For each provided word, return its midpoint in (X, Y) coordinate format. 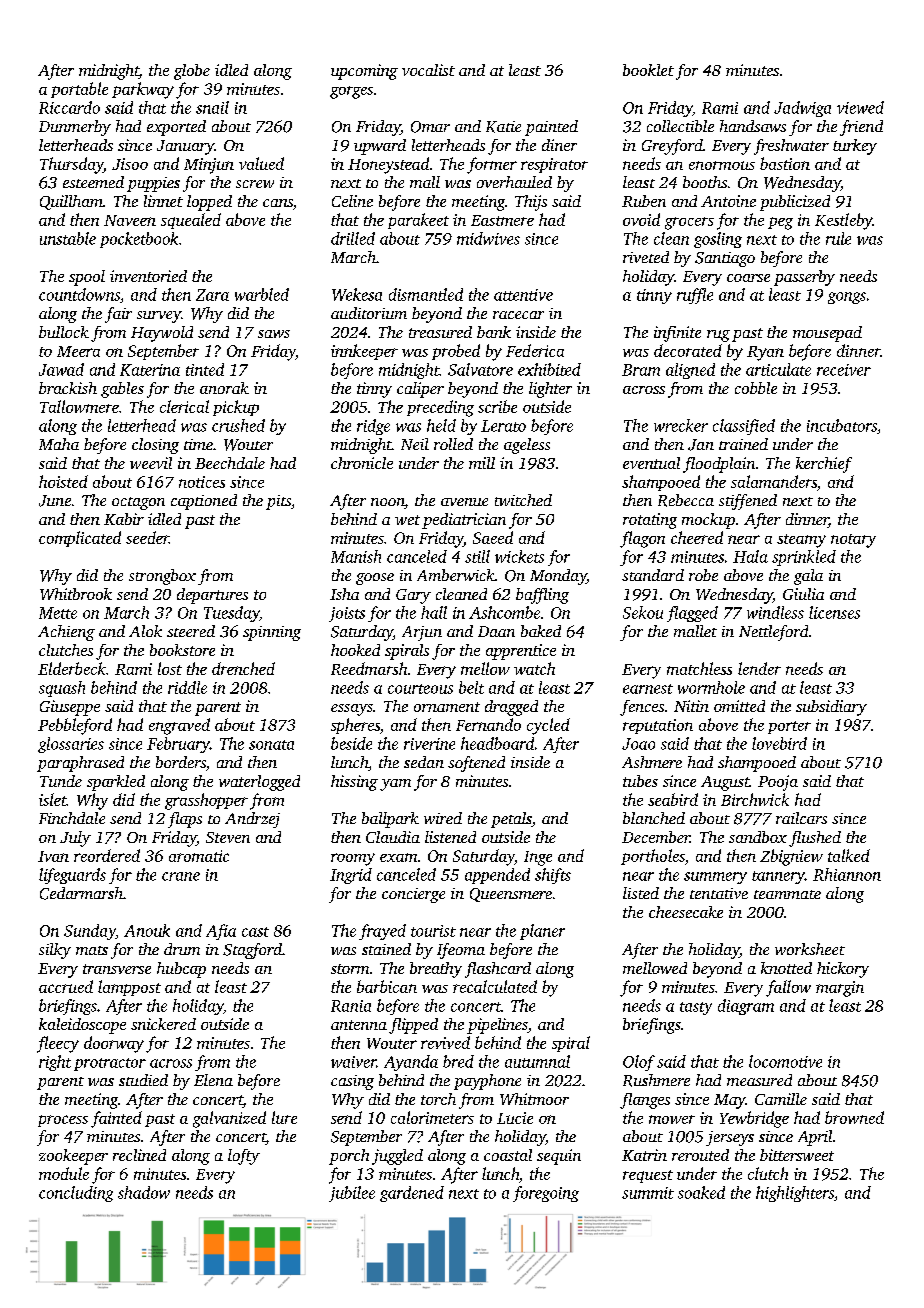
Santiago (725, 259)
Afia (221, 932)
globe (192, 72)
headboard (497, 743)
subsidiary (831, 708)
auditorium (369, 313)
